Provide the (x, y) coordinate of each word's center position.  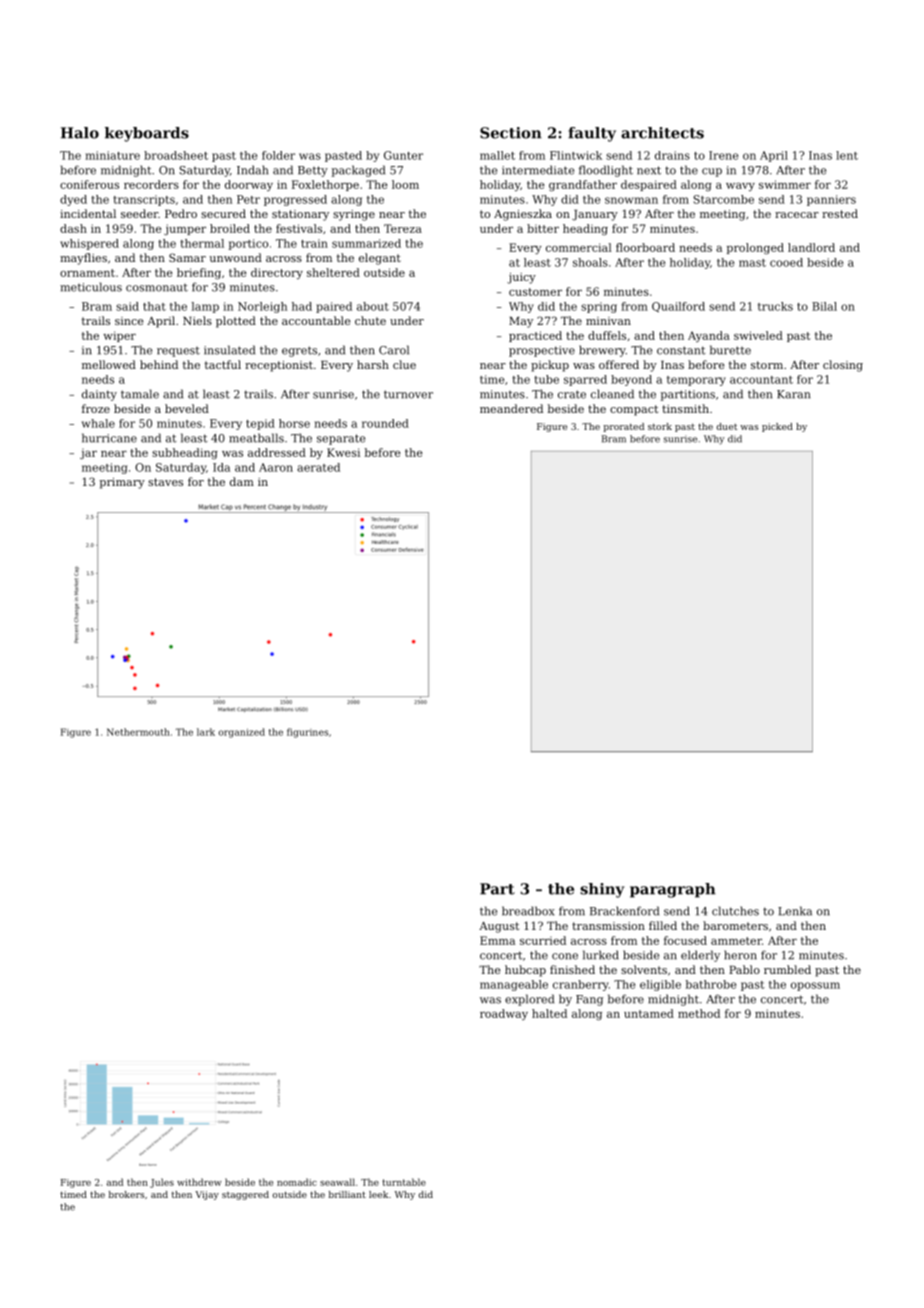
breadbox (528, 911)
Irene (723, 155)
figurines (307, 733)
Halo (80, 133)
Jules (162, 1183)
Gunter (403, 155)
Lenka (795, 911)
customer (535, 292)
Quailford (678, 307)
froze (96, 408)
